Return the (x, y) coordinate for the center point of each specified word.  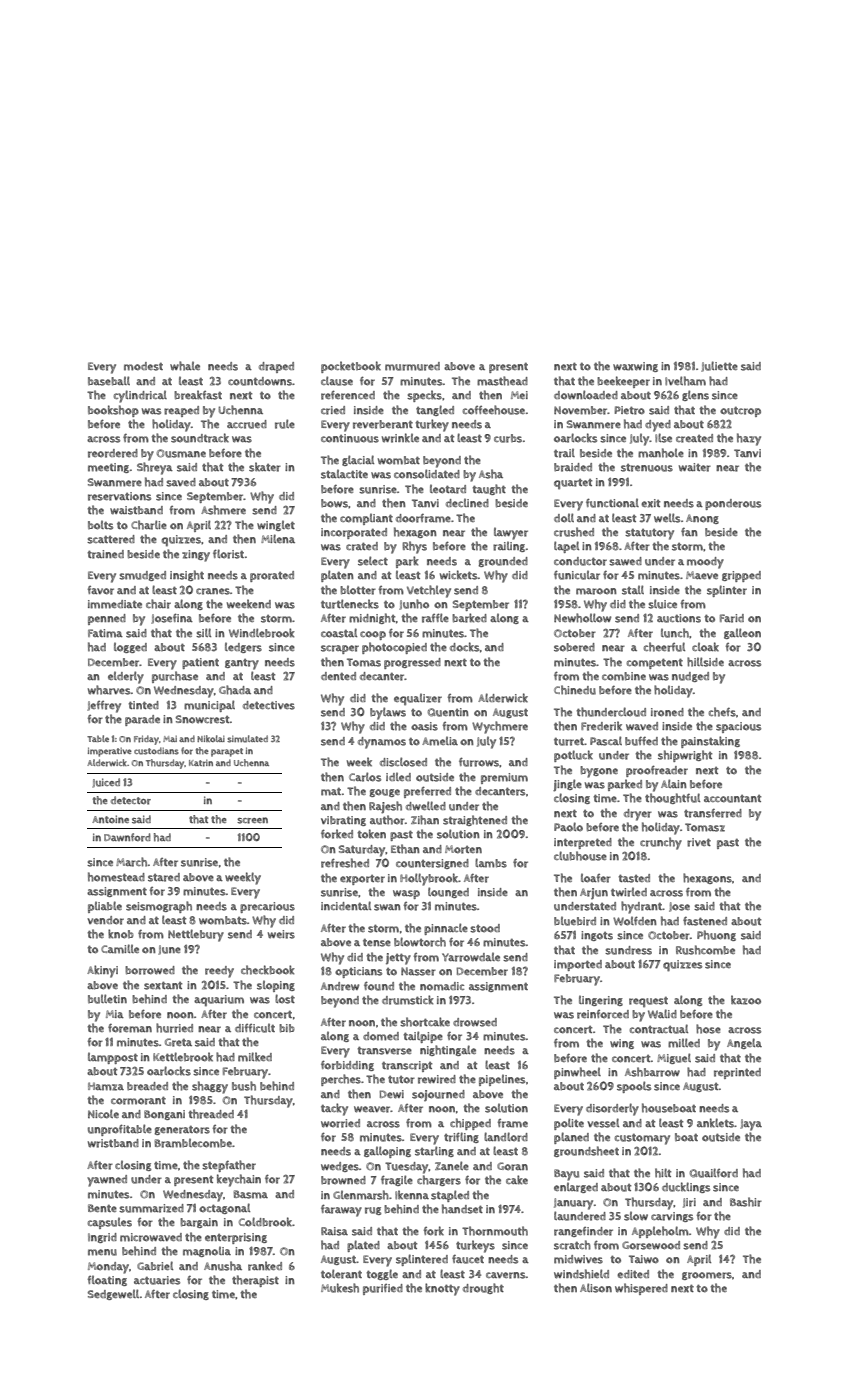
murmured (412, 366)
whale (185, 366)
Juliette (719, 366)
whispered (641, 1289)
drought (483, 1288)
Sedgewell (113, 1294)
